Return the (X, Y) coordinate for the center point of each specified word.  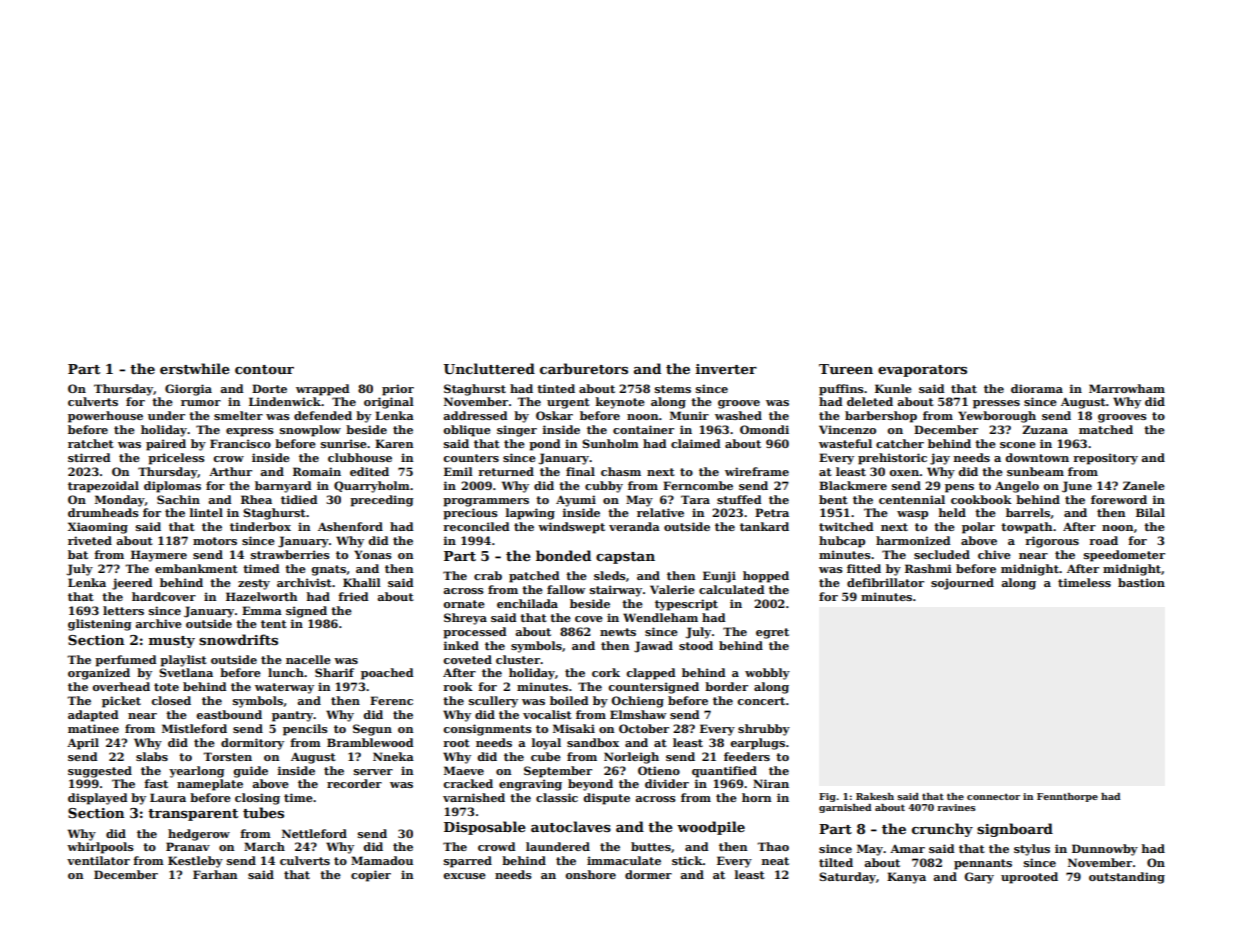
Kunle (893, 388)
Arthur (230, 471)
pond (544, 445)
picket (121, 702)
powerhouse (105, 417)
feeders (747, 756)
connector (993, 796)
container (643, 429)
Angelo (1017, 487)
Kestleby (195, 862)
